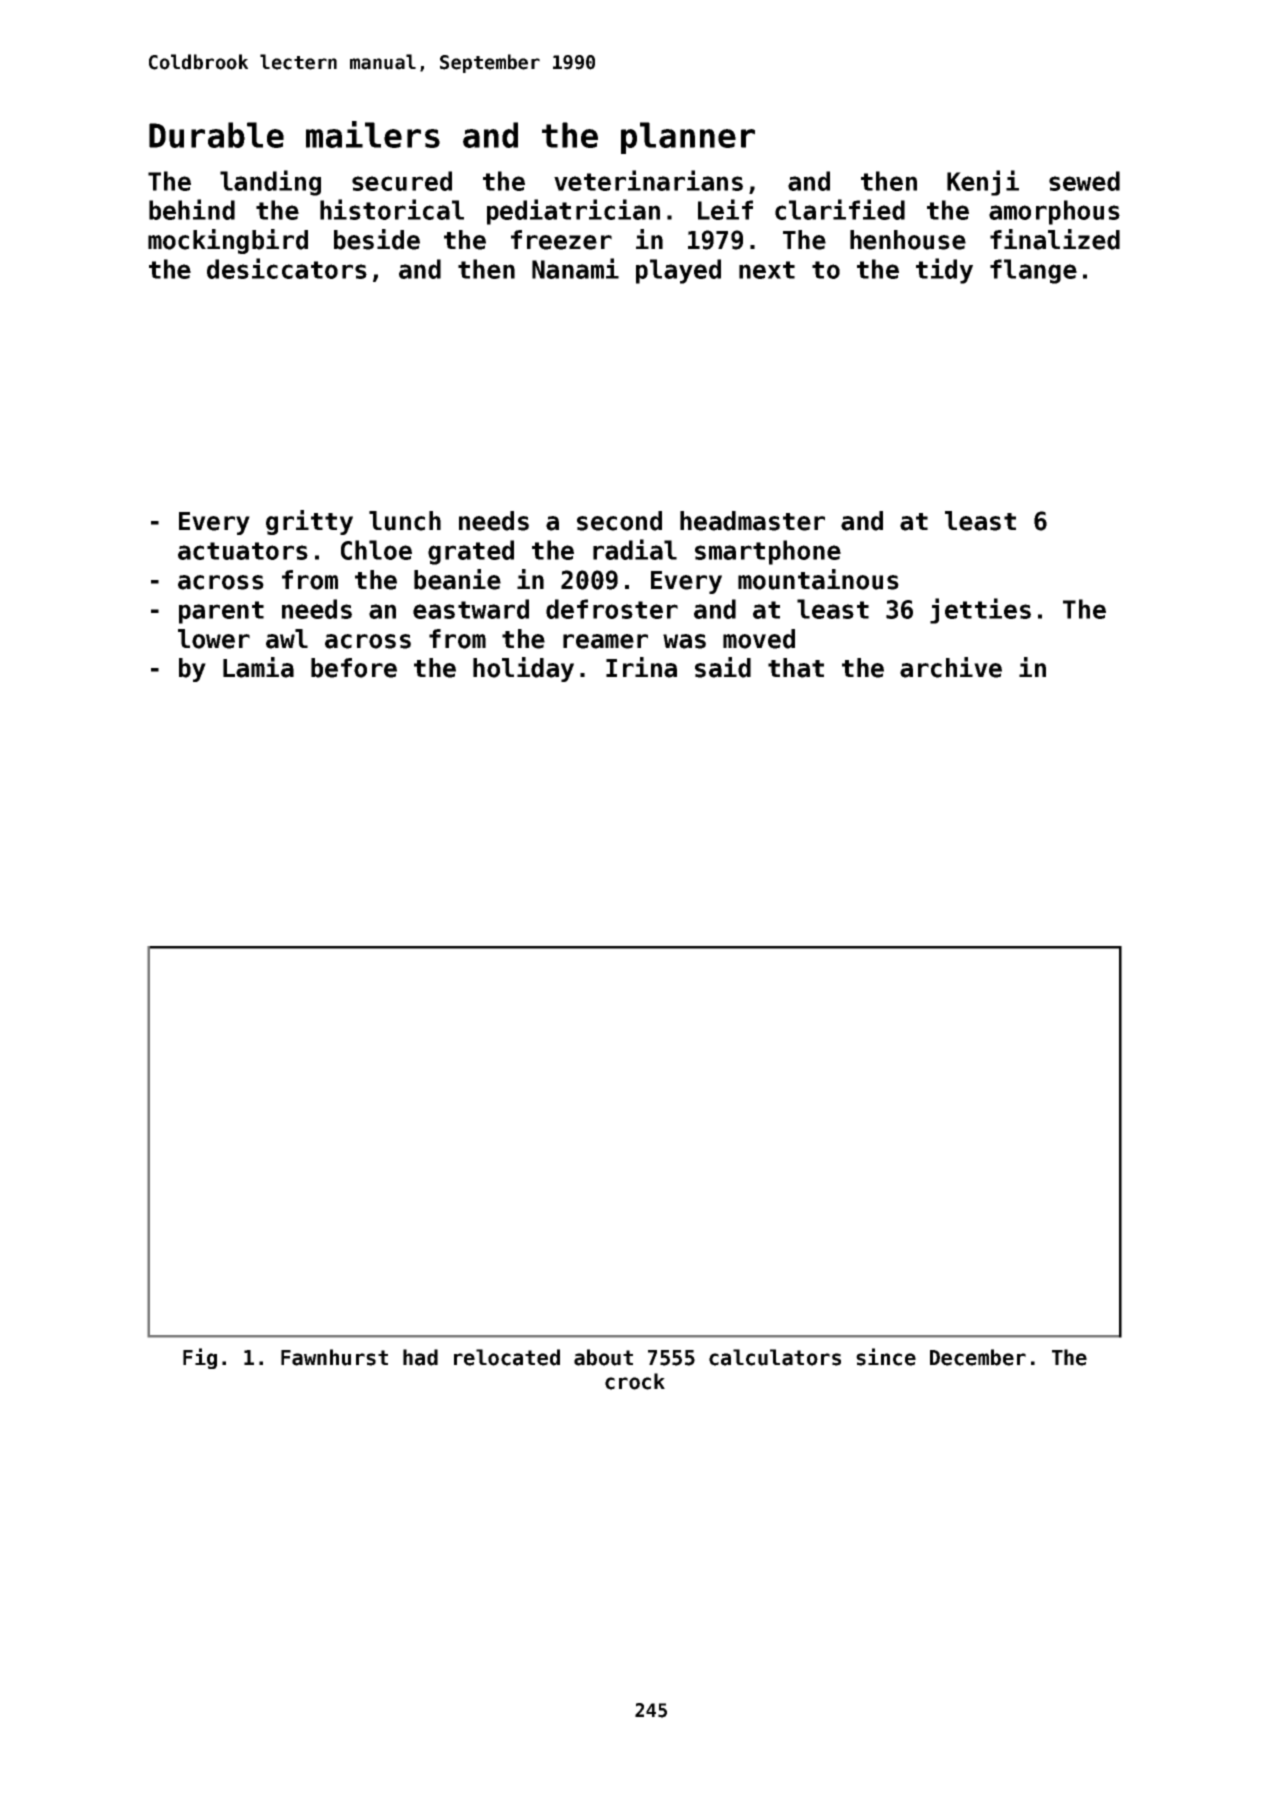  What do you see at coordinates (723, 667) in the image?
I see `said` at bounding box center [723, 667].
